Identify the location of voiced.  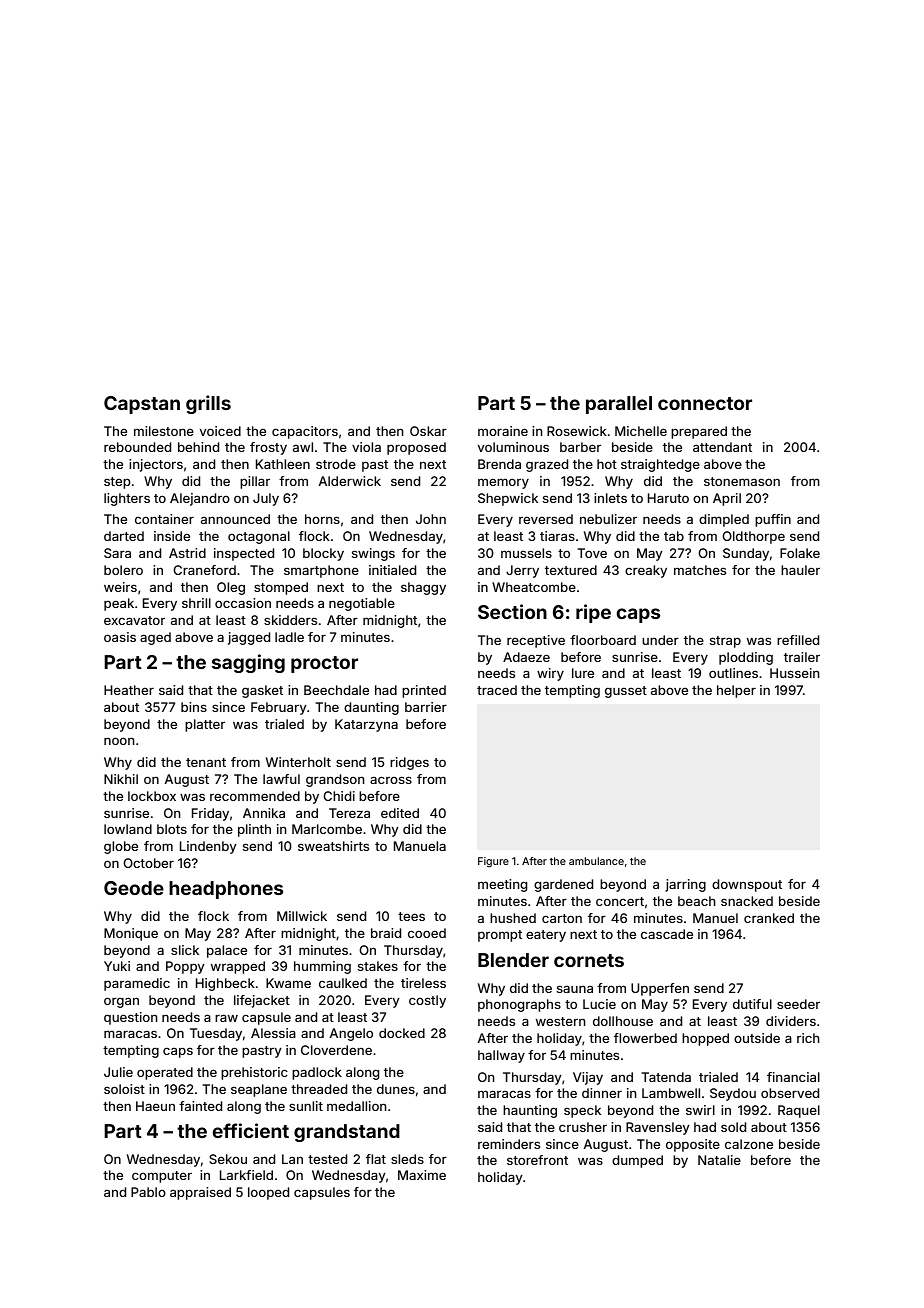
(220, 431).
